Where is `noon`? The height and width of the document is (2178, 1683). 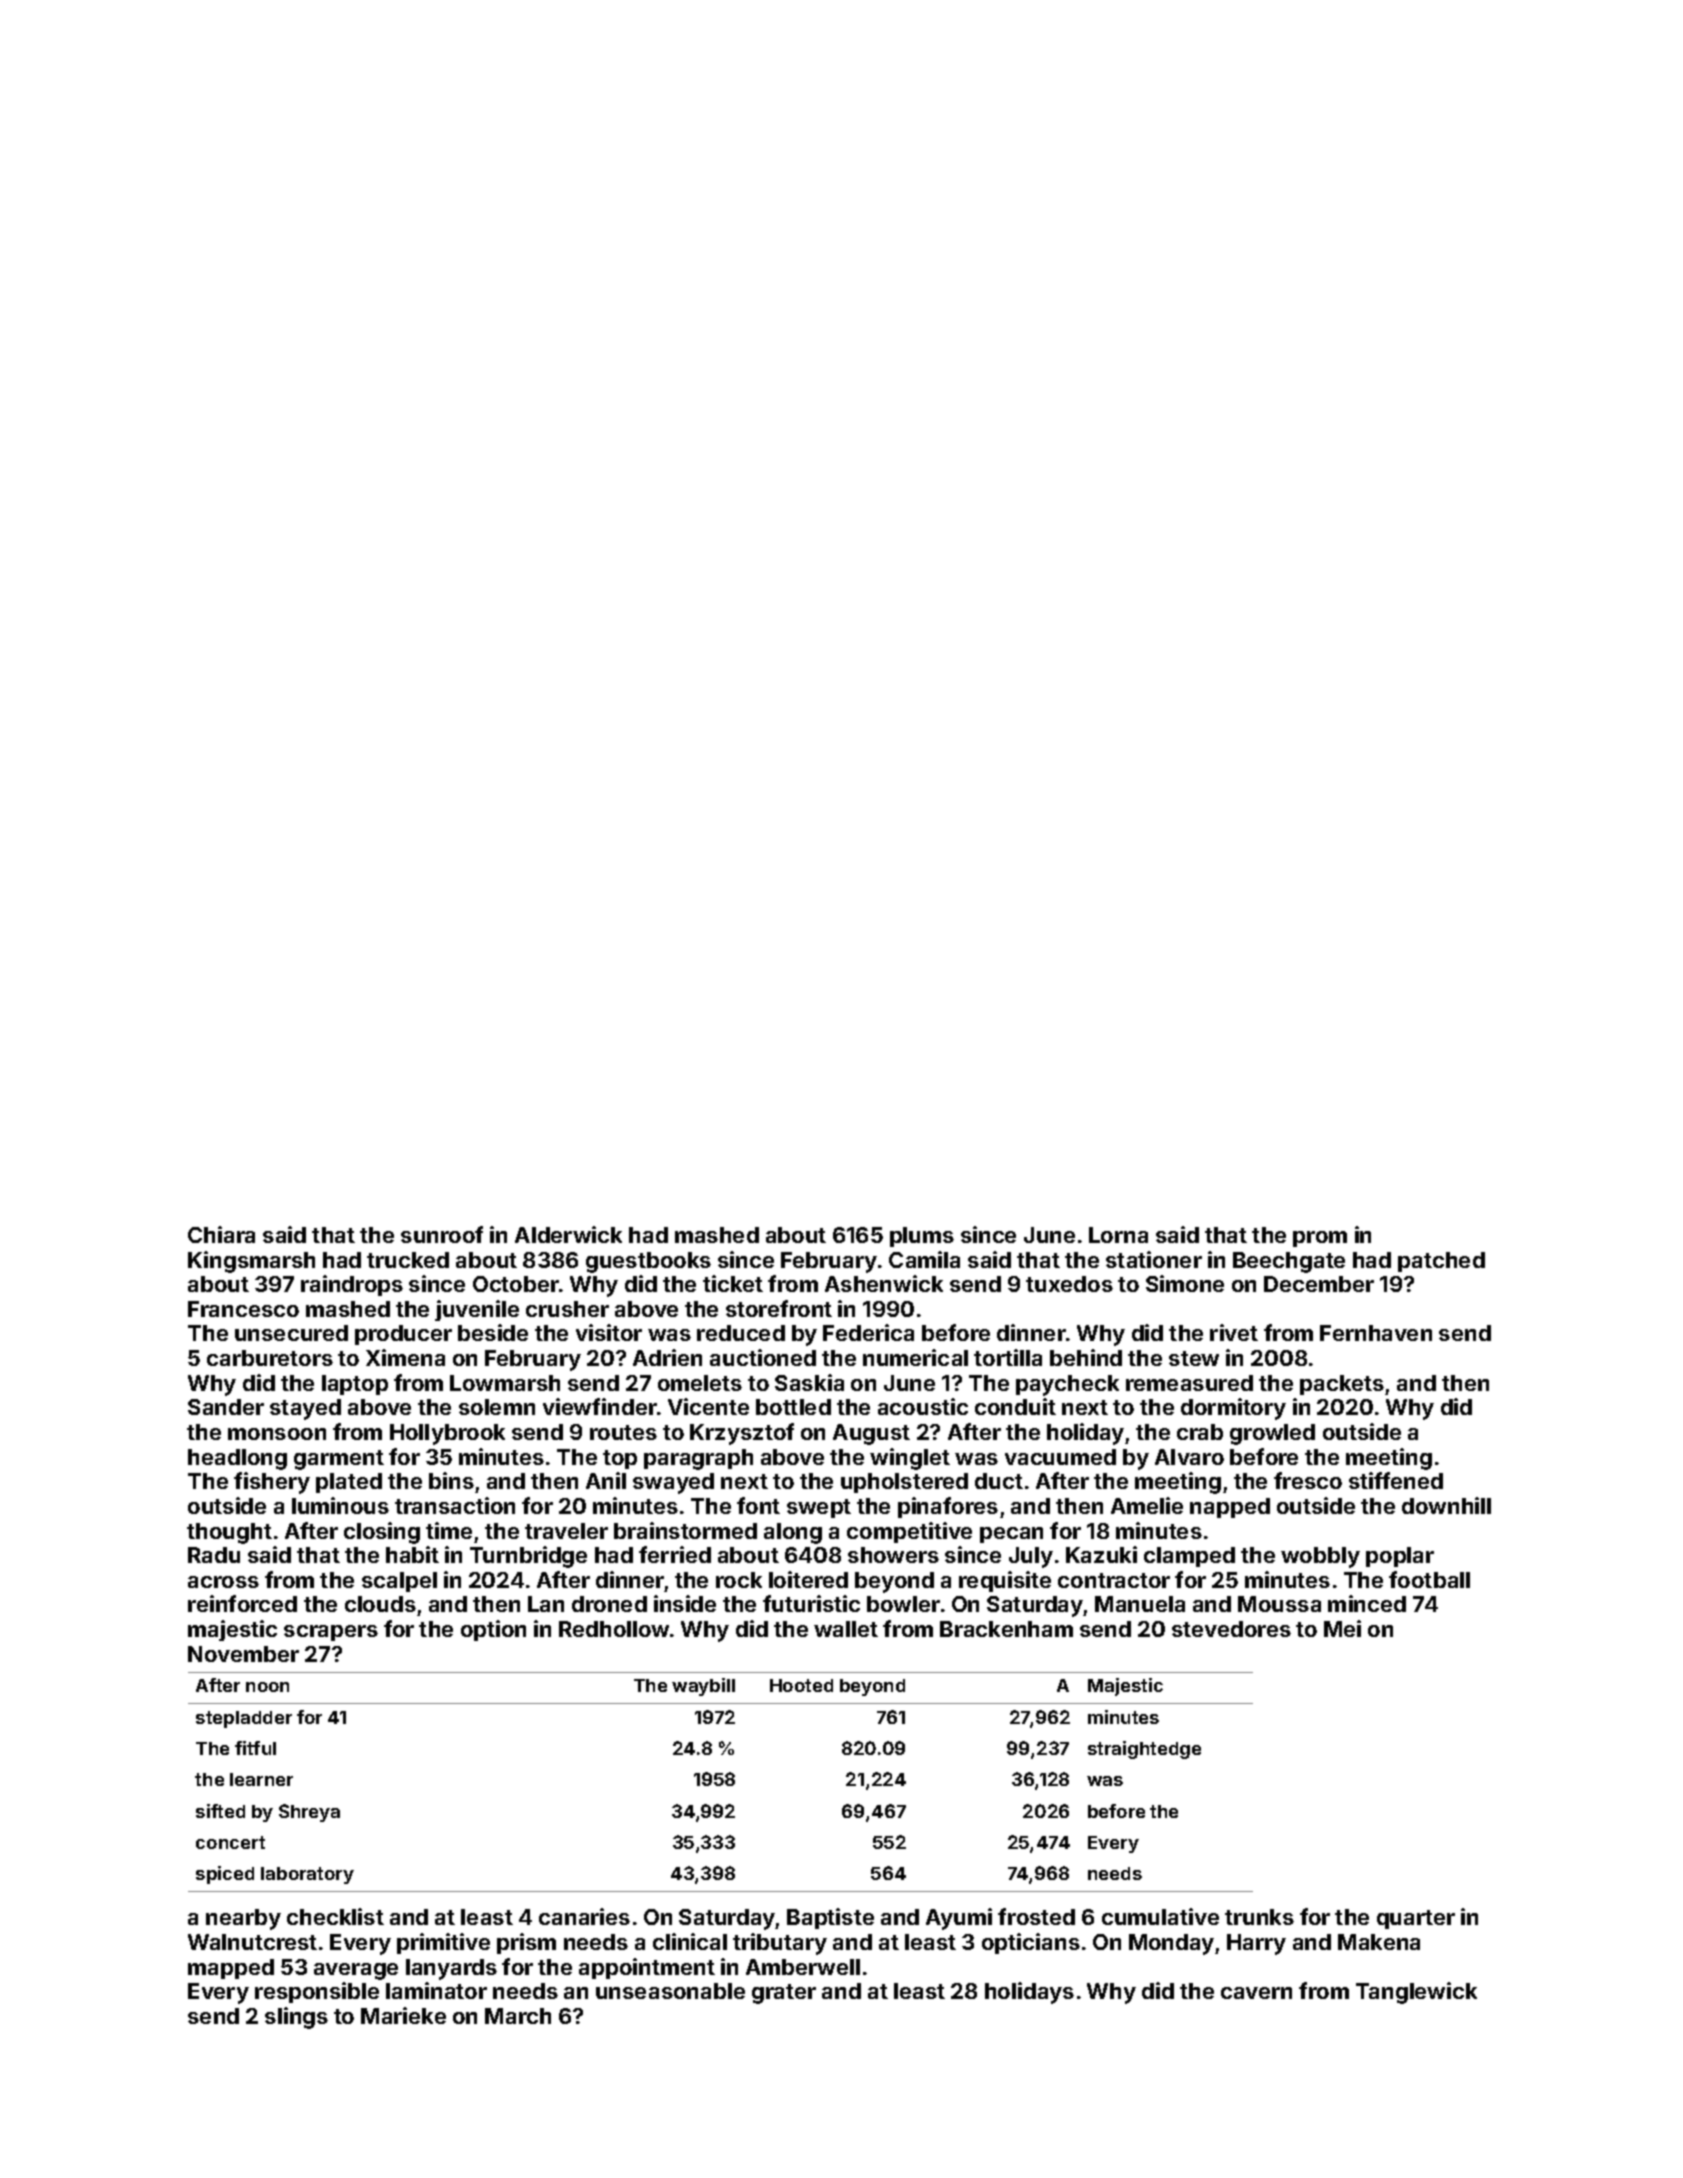 noon is located at coordinates (267, 1687).
